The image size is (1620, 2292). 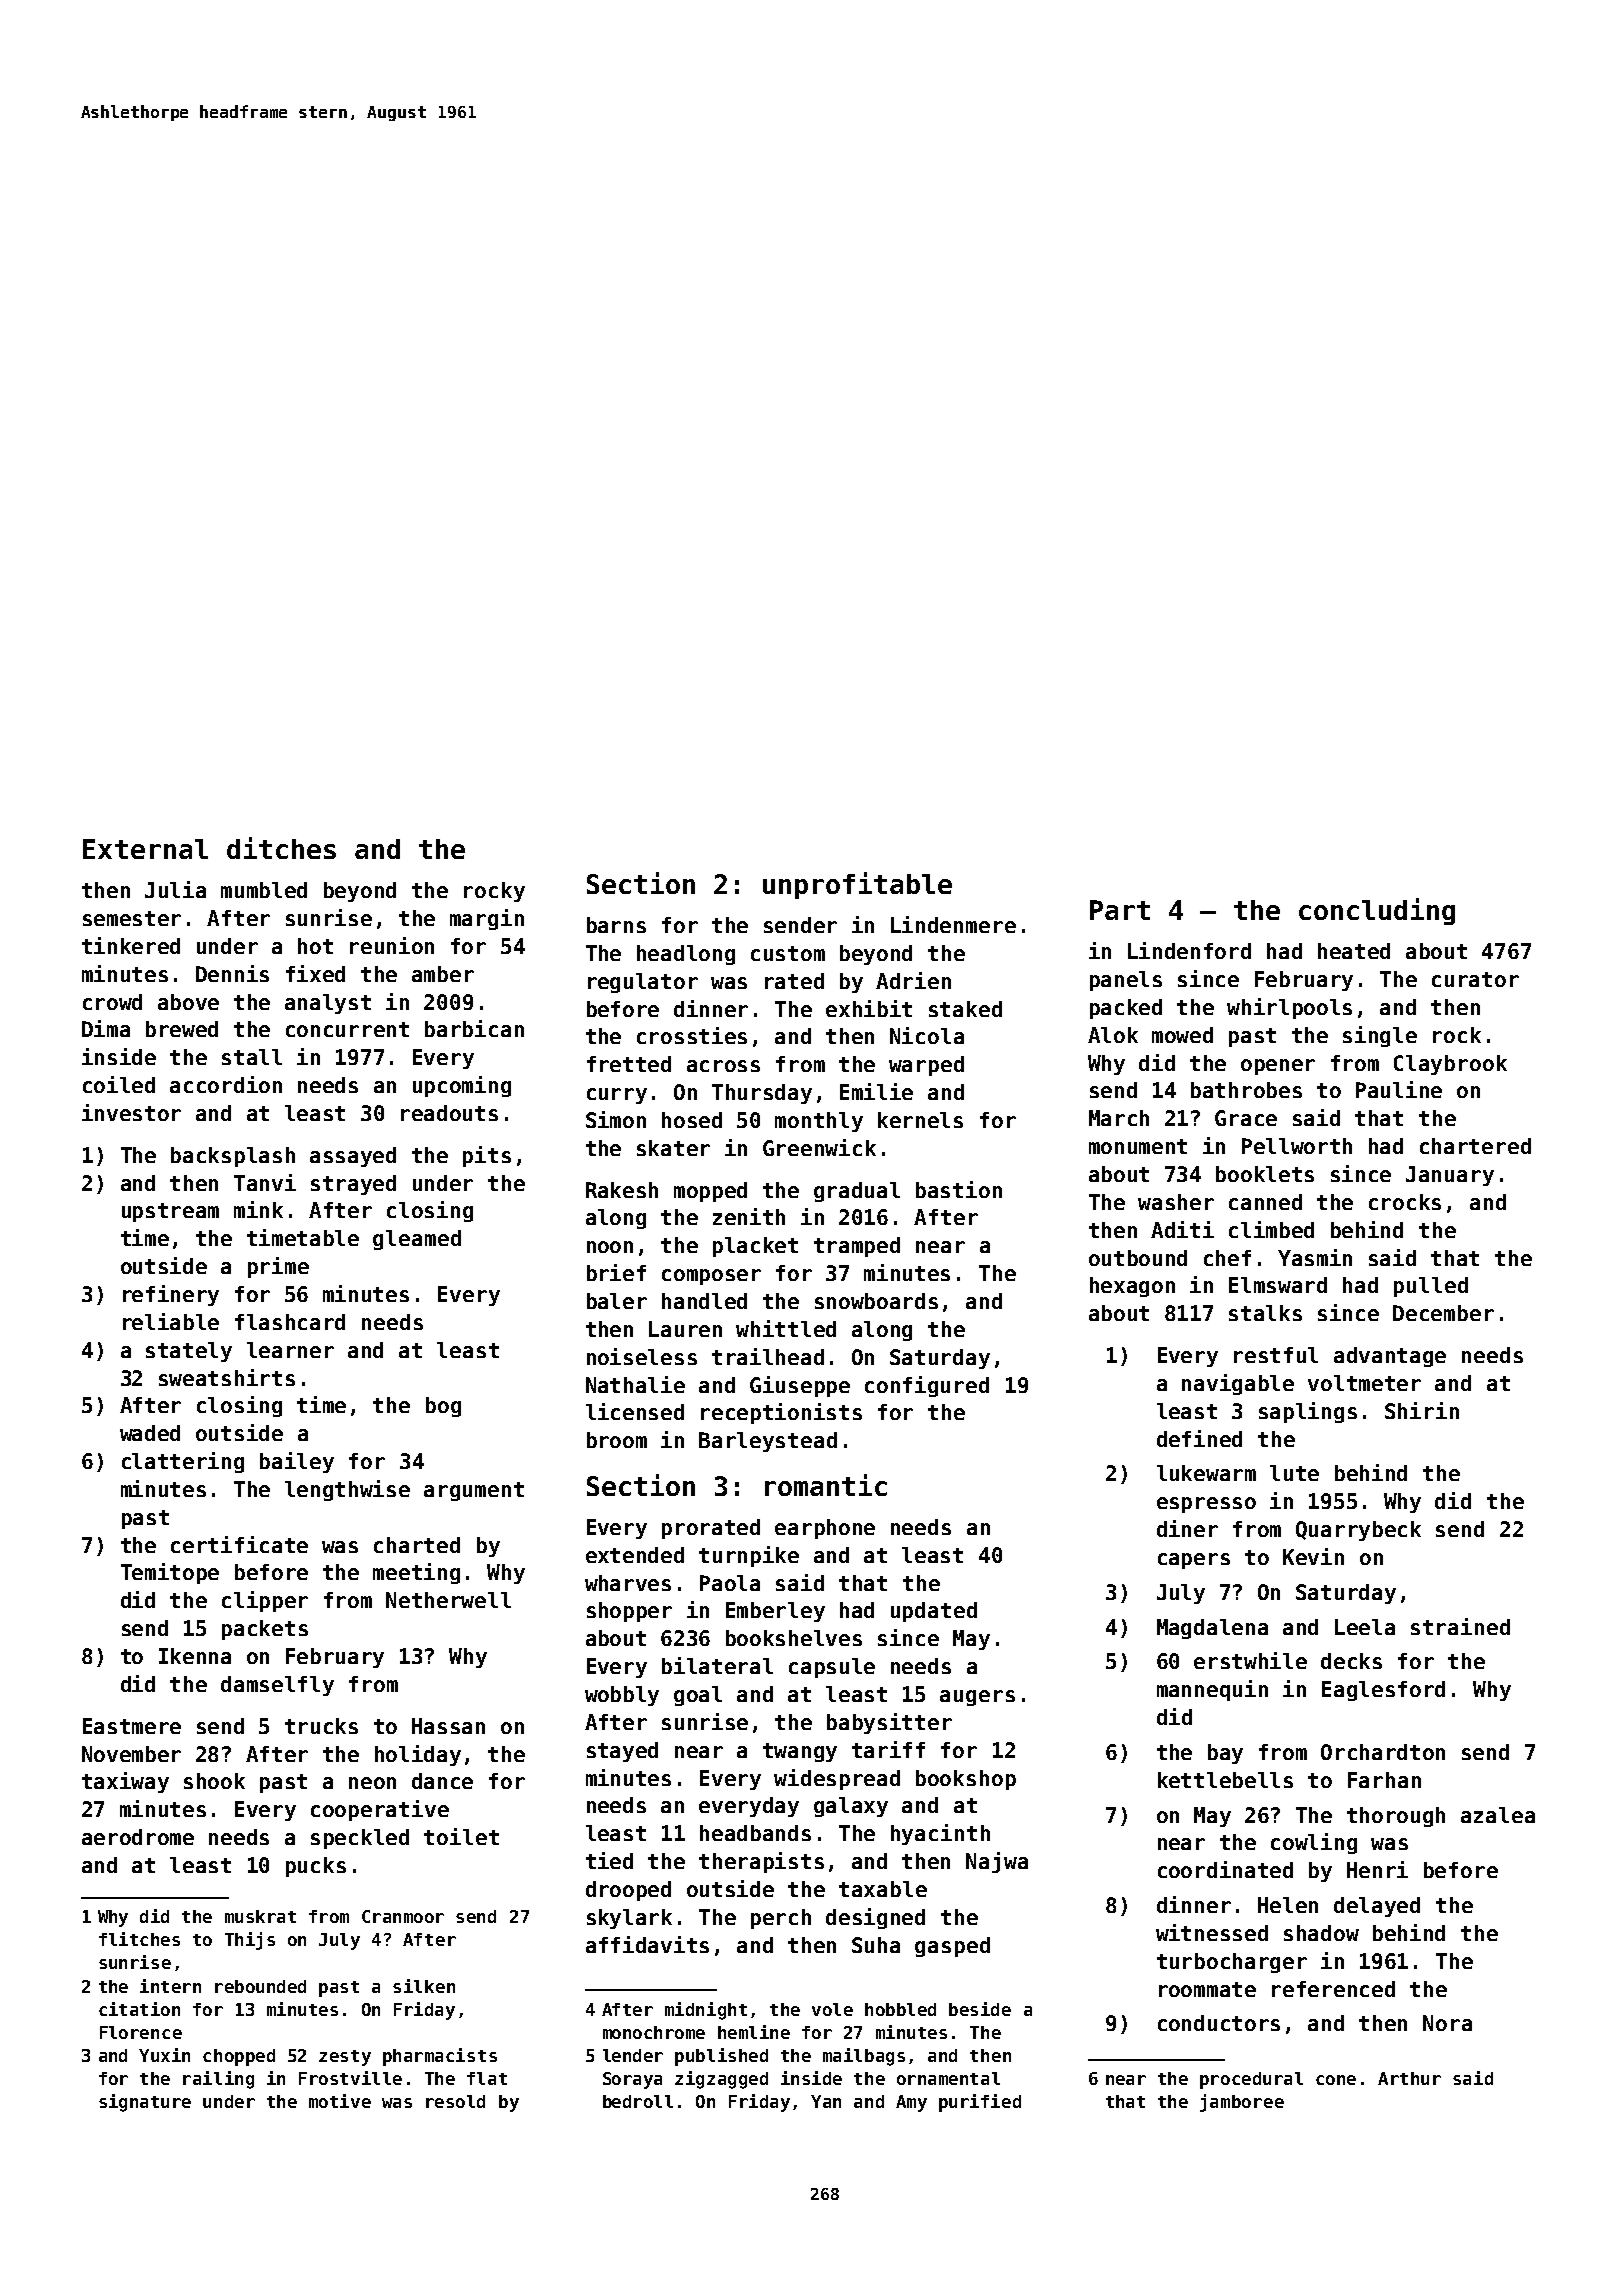 What do you see at coordinates (913, 980) in the image?
I see `Adrien` at bounding box center [913, 980].
